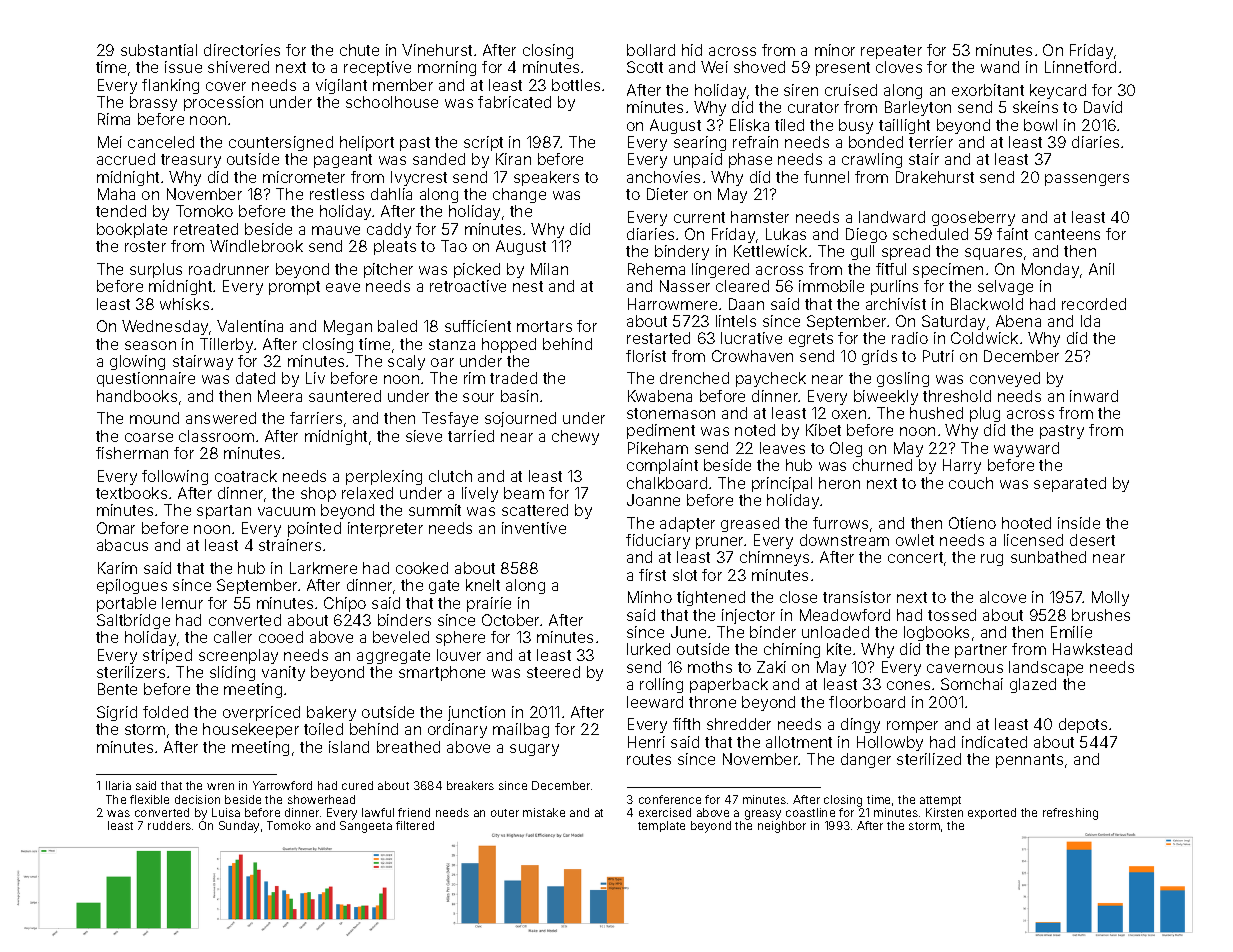  What do you see at coordinates (385, 529) in the page?
I see `interpreter` at bounding box center [385, 529].
